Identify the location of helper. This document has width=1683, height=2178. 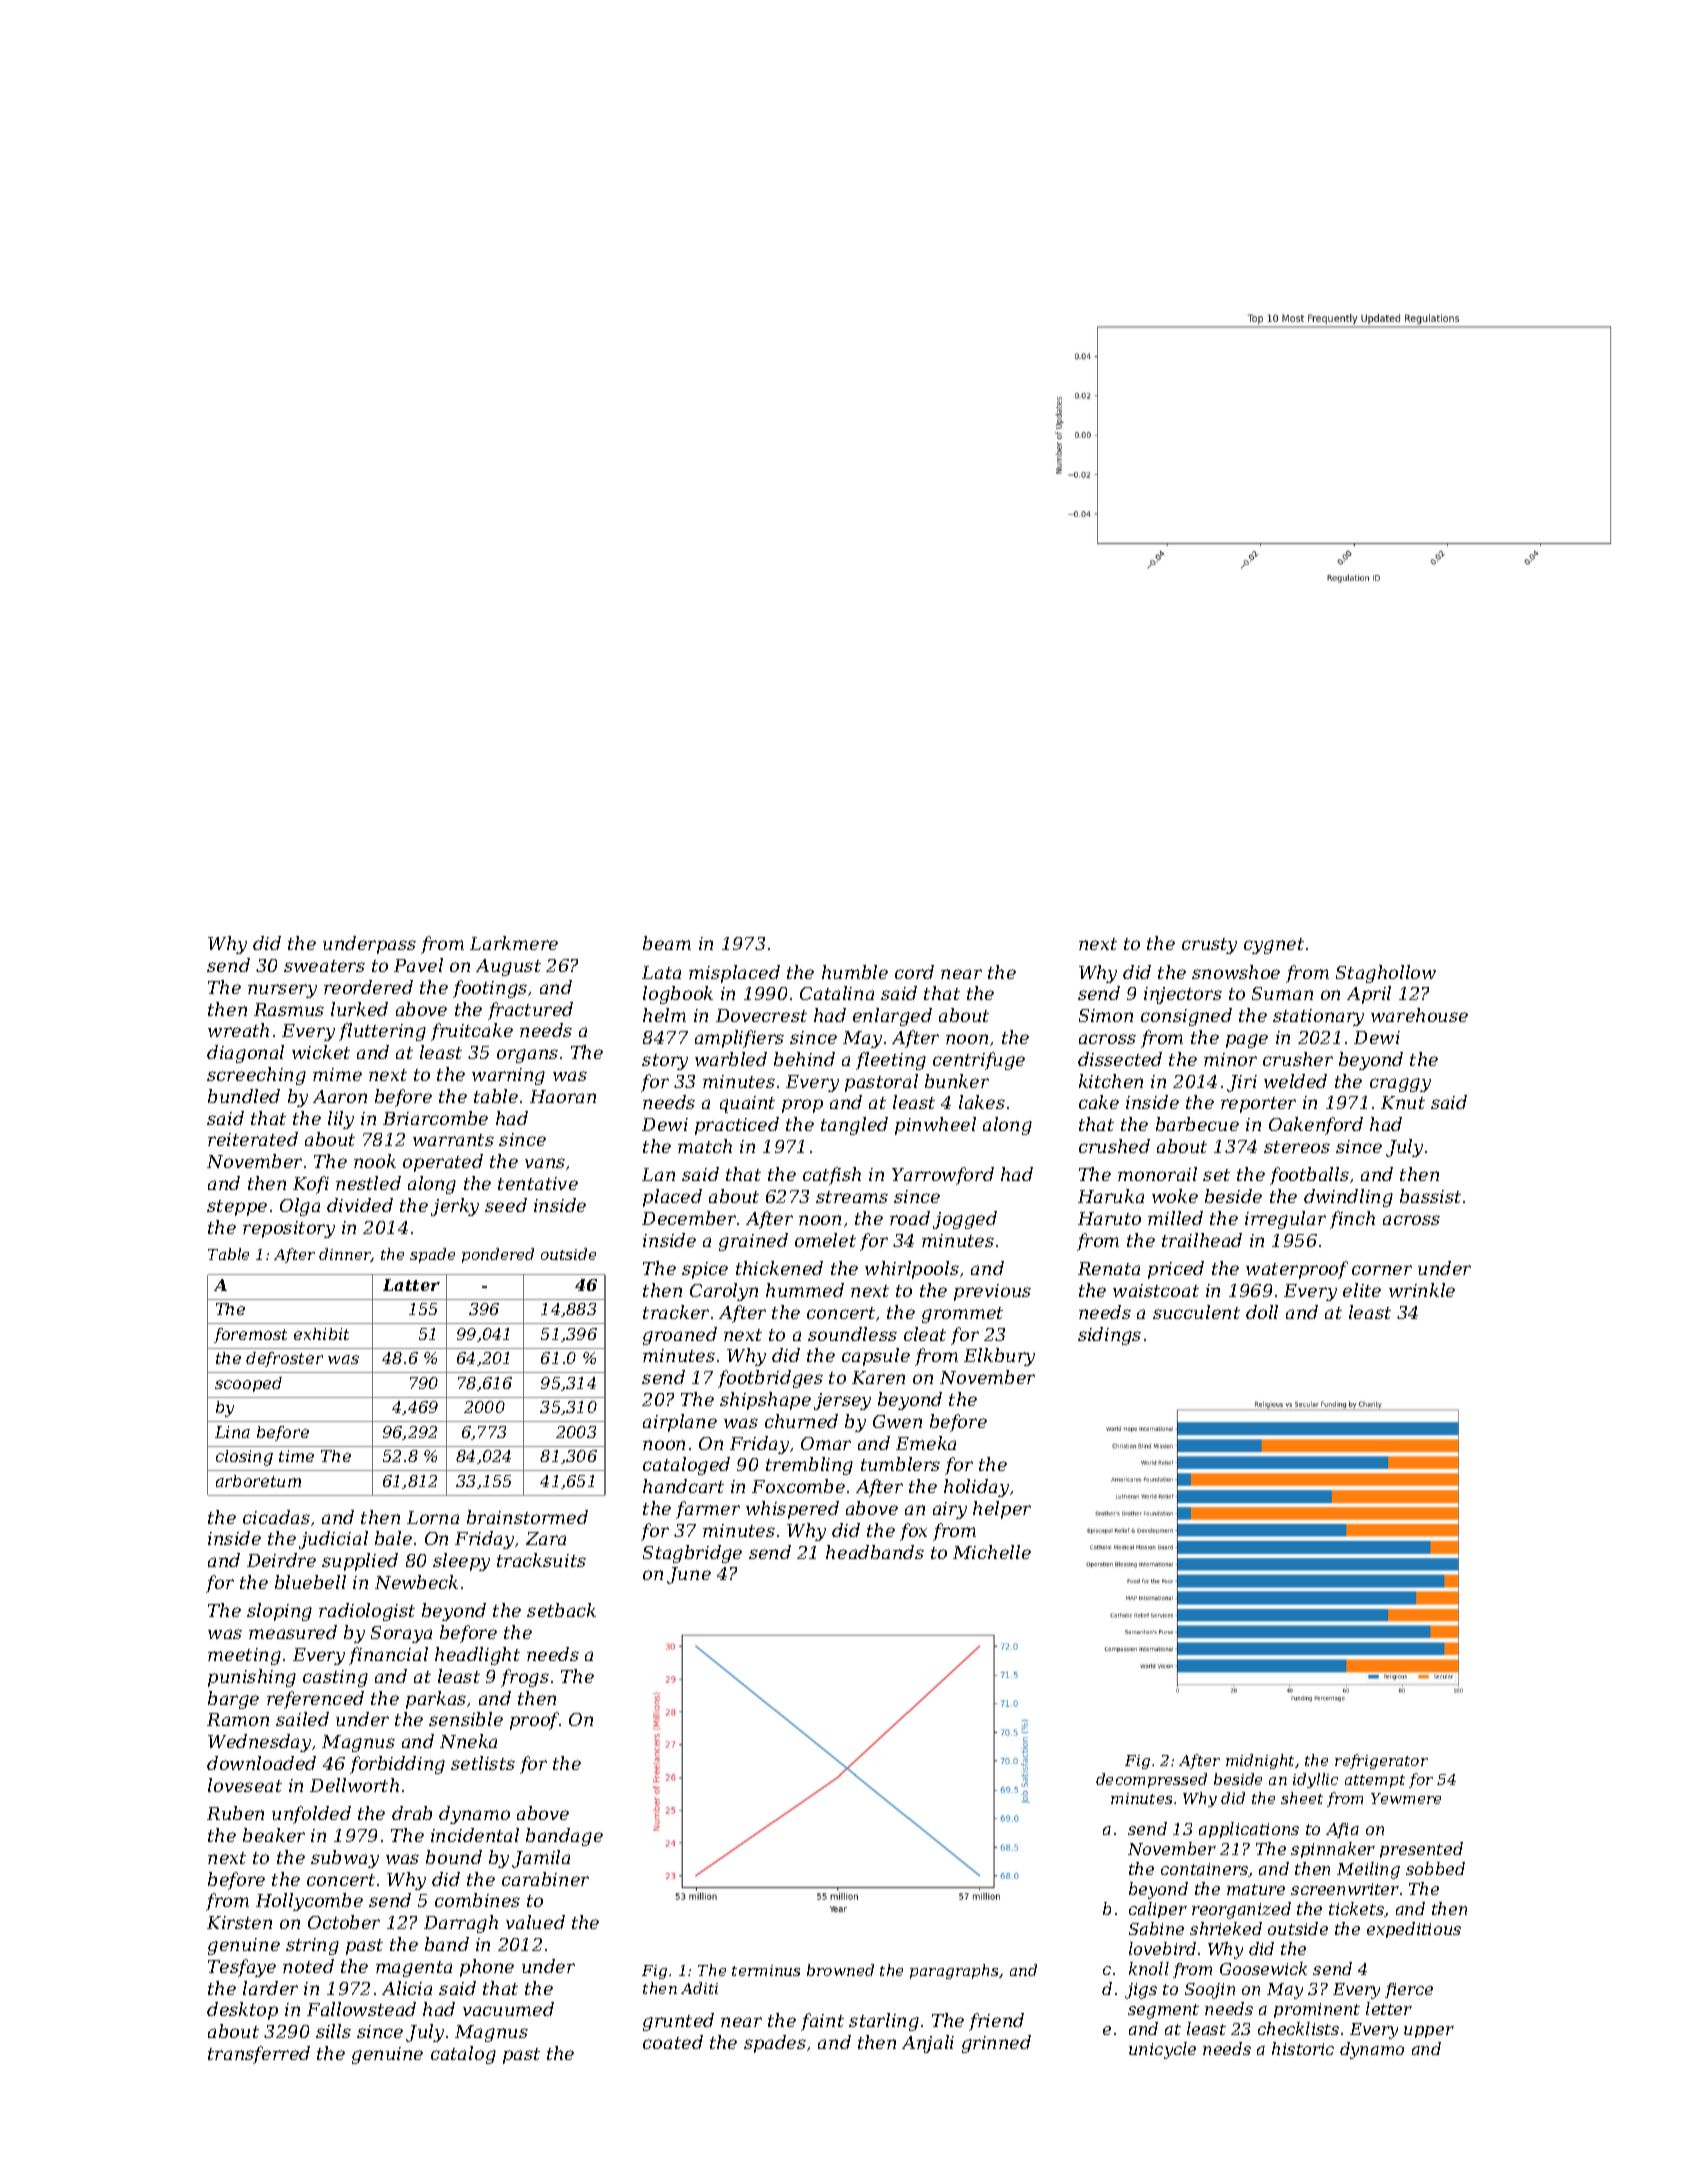
(1002, 1510).
